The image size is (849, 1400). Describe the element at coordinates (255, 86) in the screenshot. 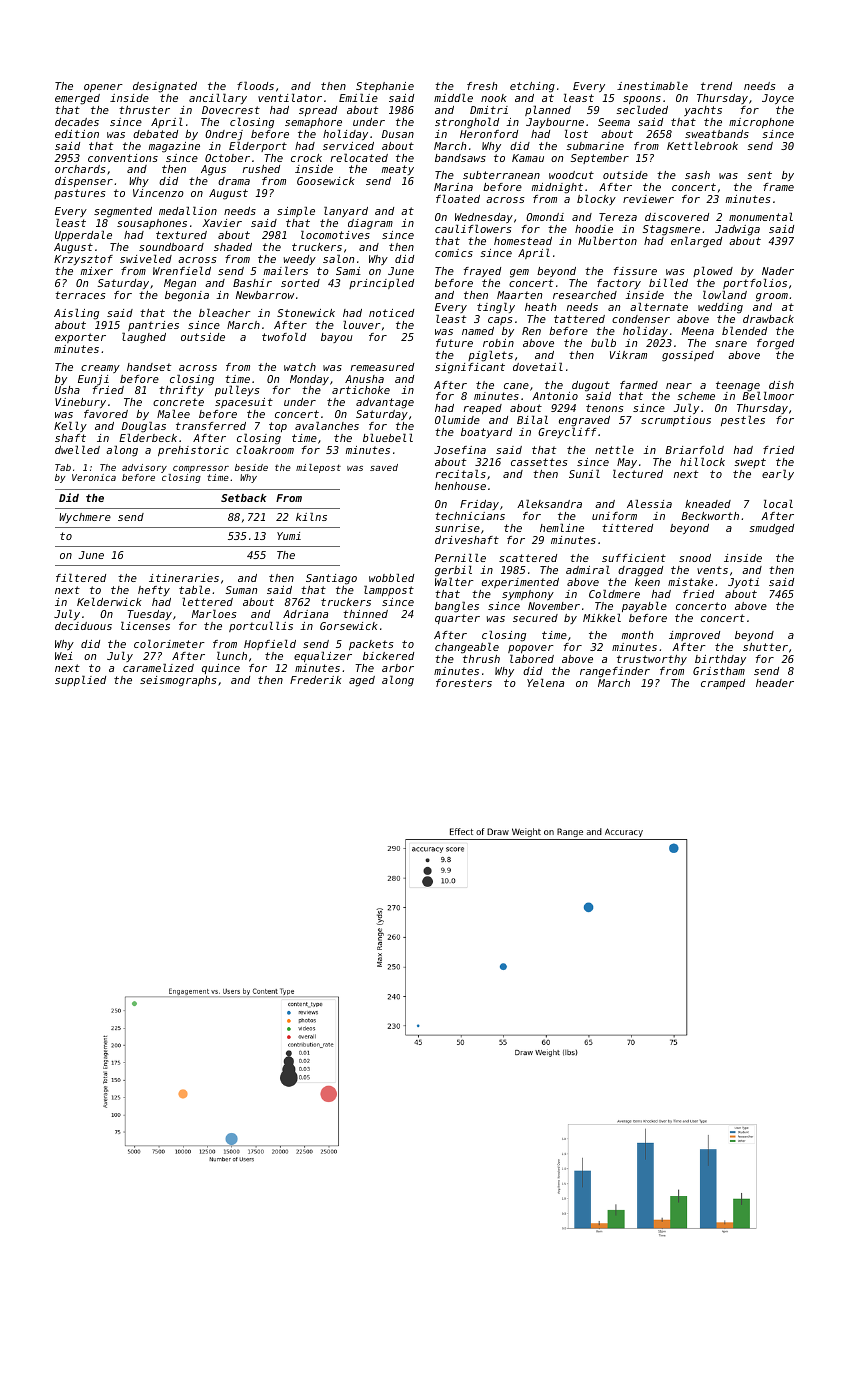

I see `floods` at that location.
